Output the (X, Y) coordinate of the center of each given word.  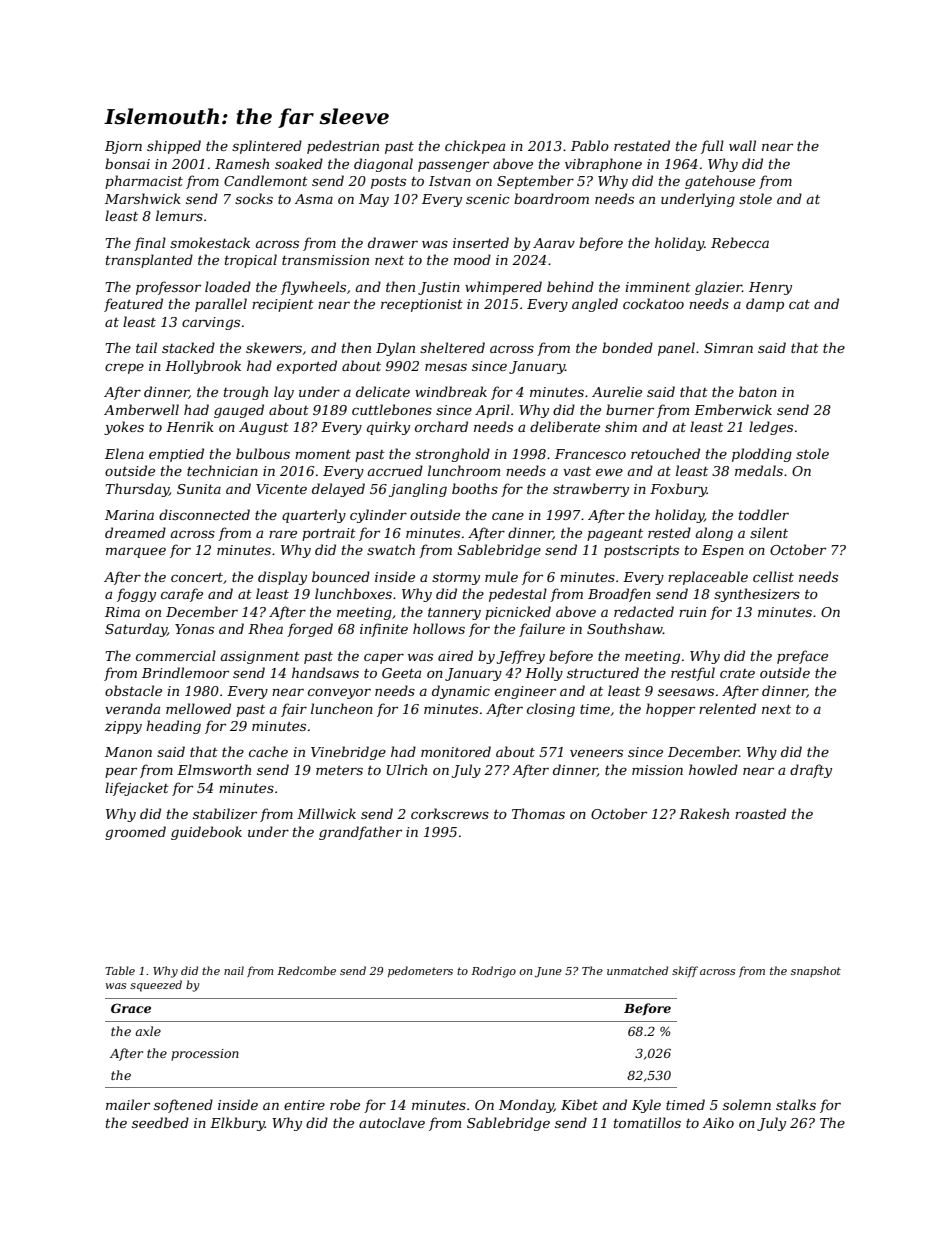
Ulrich (407, 769)
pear (121, 772)
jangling (418, 490)
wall (742, 145)
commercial (176, 655)
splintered (267, 147)
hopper (670, 710)
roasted (760, 813)
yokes (124, 428)
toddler (764, 514)
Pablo (590, 145)
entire (304, 1105)
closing (551, 710)
